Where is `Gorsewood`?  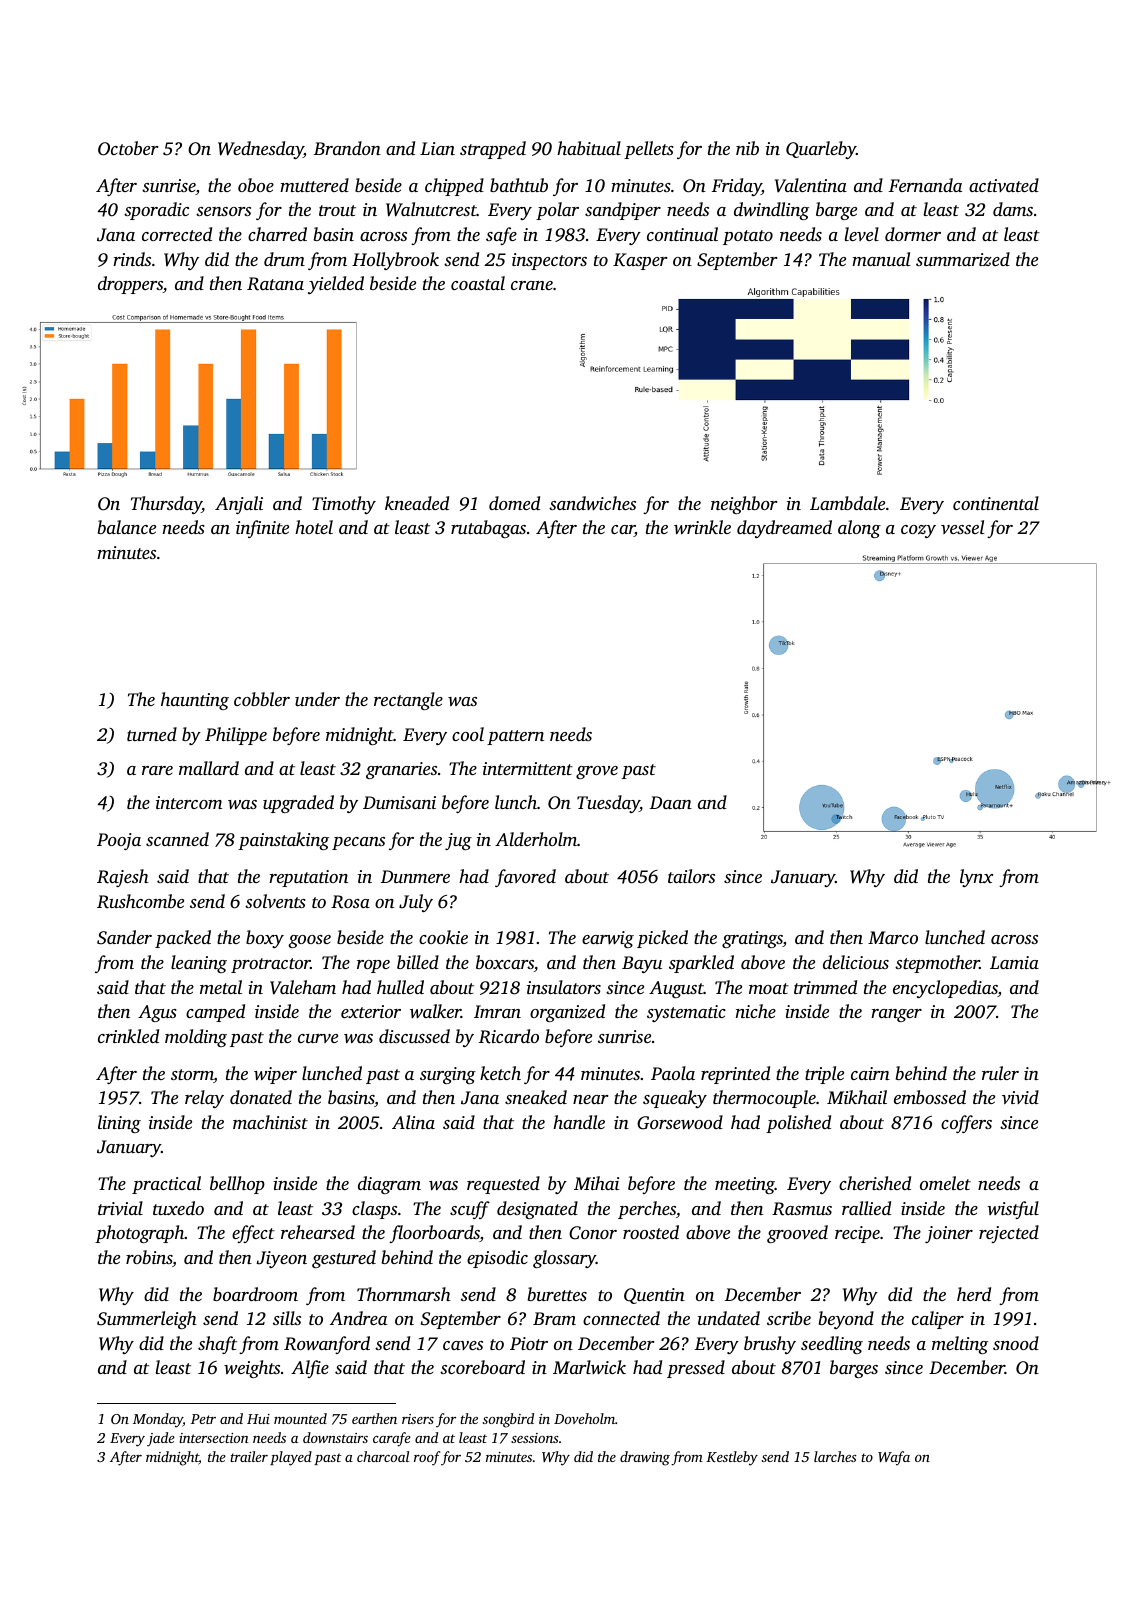
Gorsewood is located at coordinates (680, 1122).
